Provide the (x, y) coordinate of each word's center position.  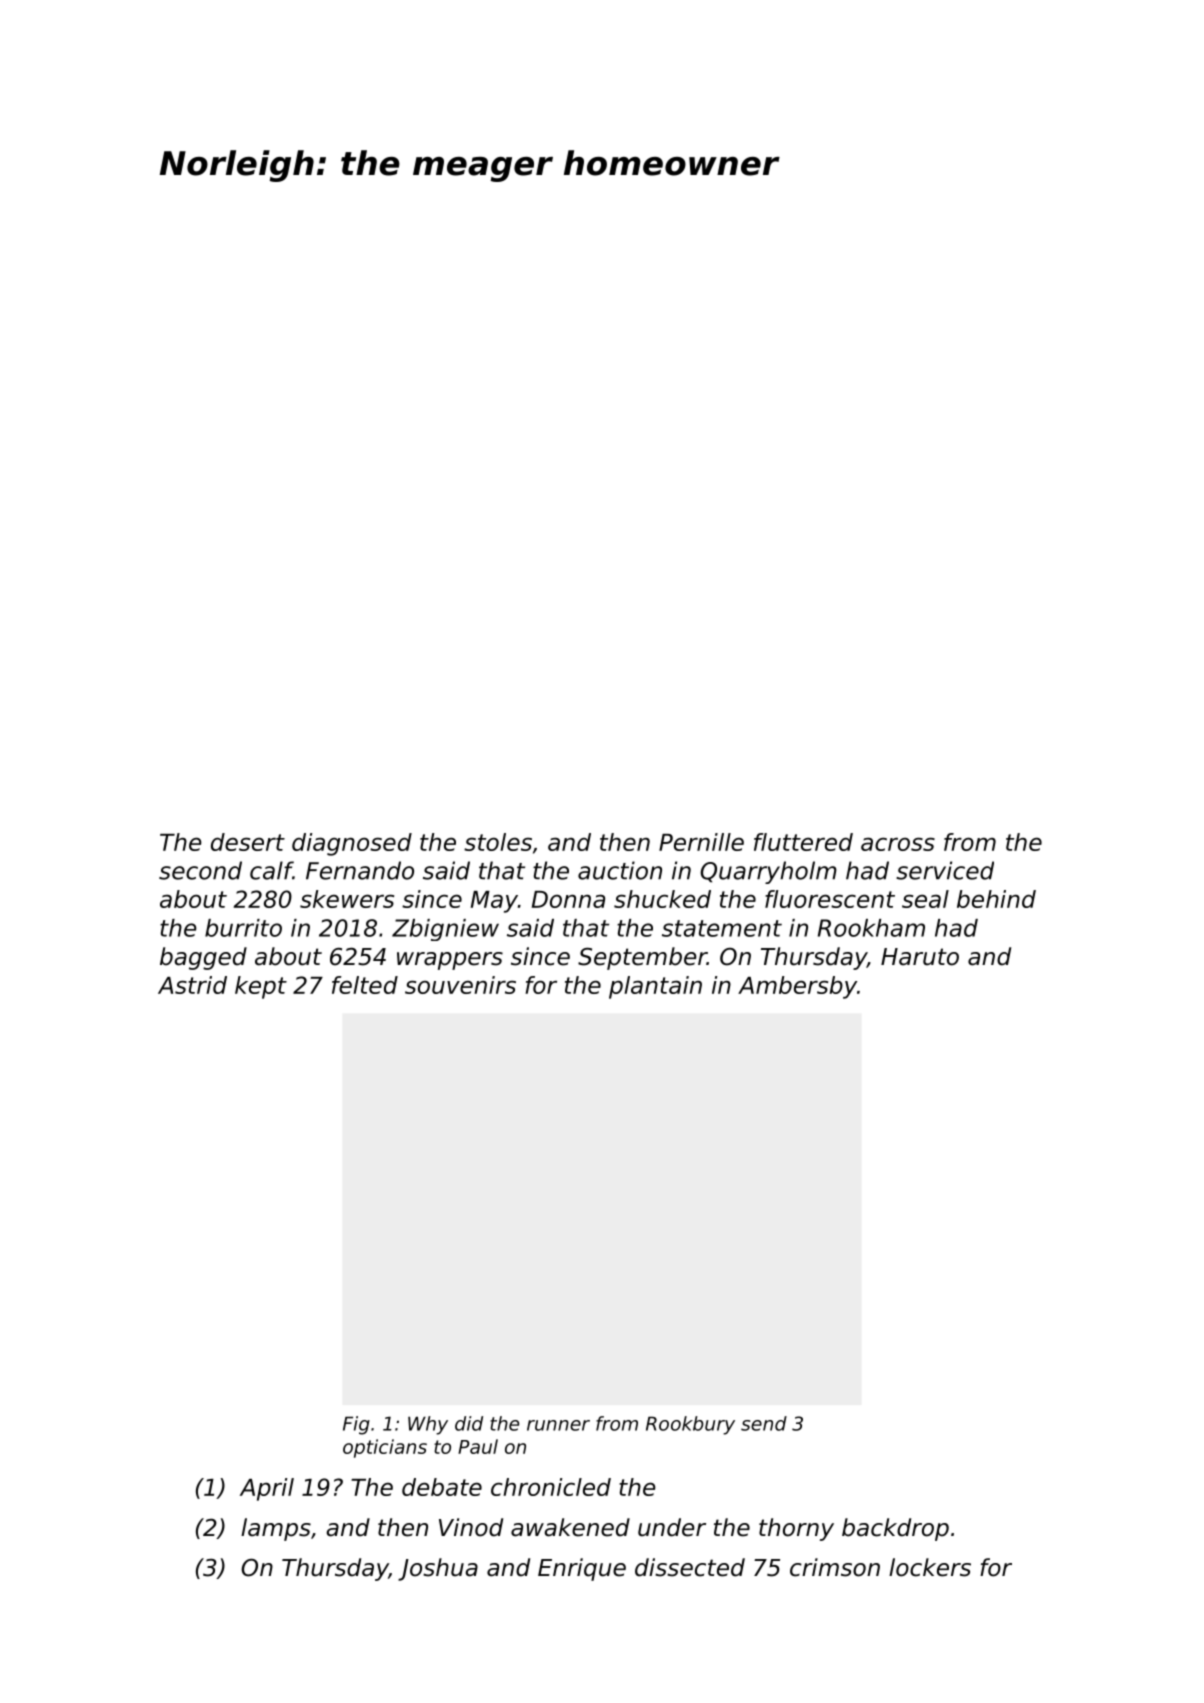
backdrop (895, 1529)
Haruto (920, 957)
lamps (276, 1529)
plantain (655, 987)
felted (365, 985)
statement (722, 928)
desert (248, 842)
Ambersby (797, 987)
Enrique (582, 1569)
